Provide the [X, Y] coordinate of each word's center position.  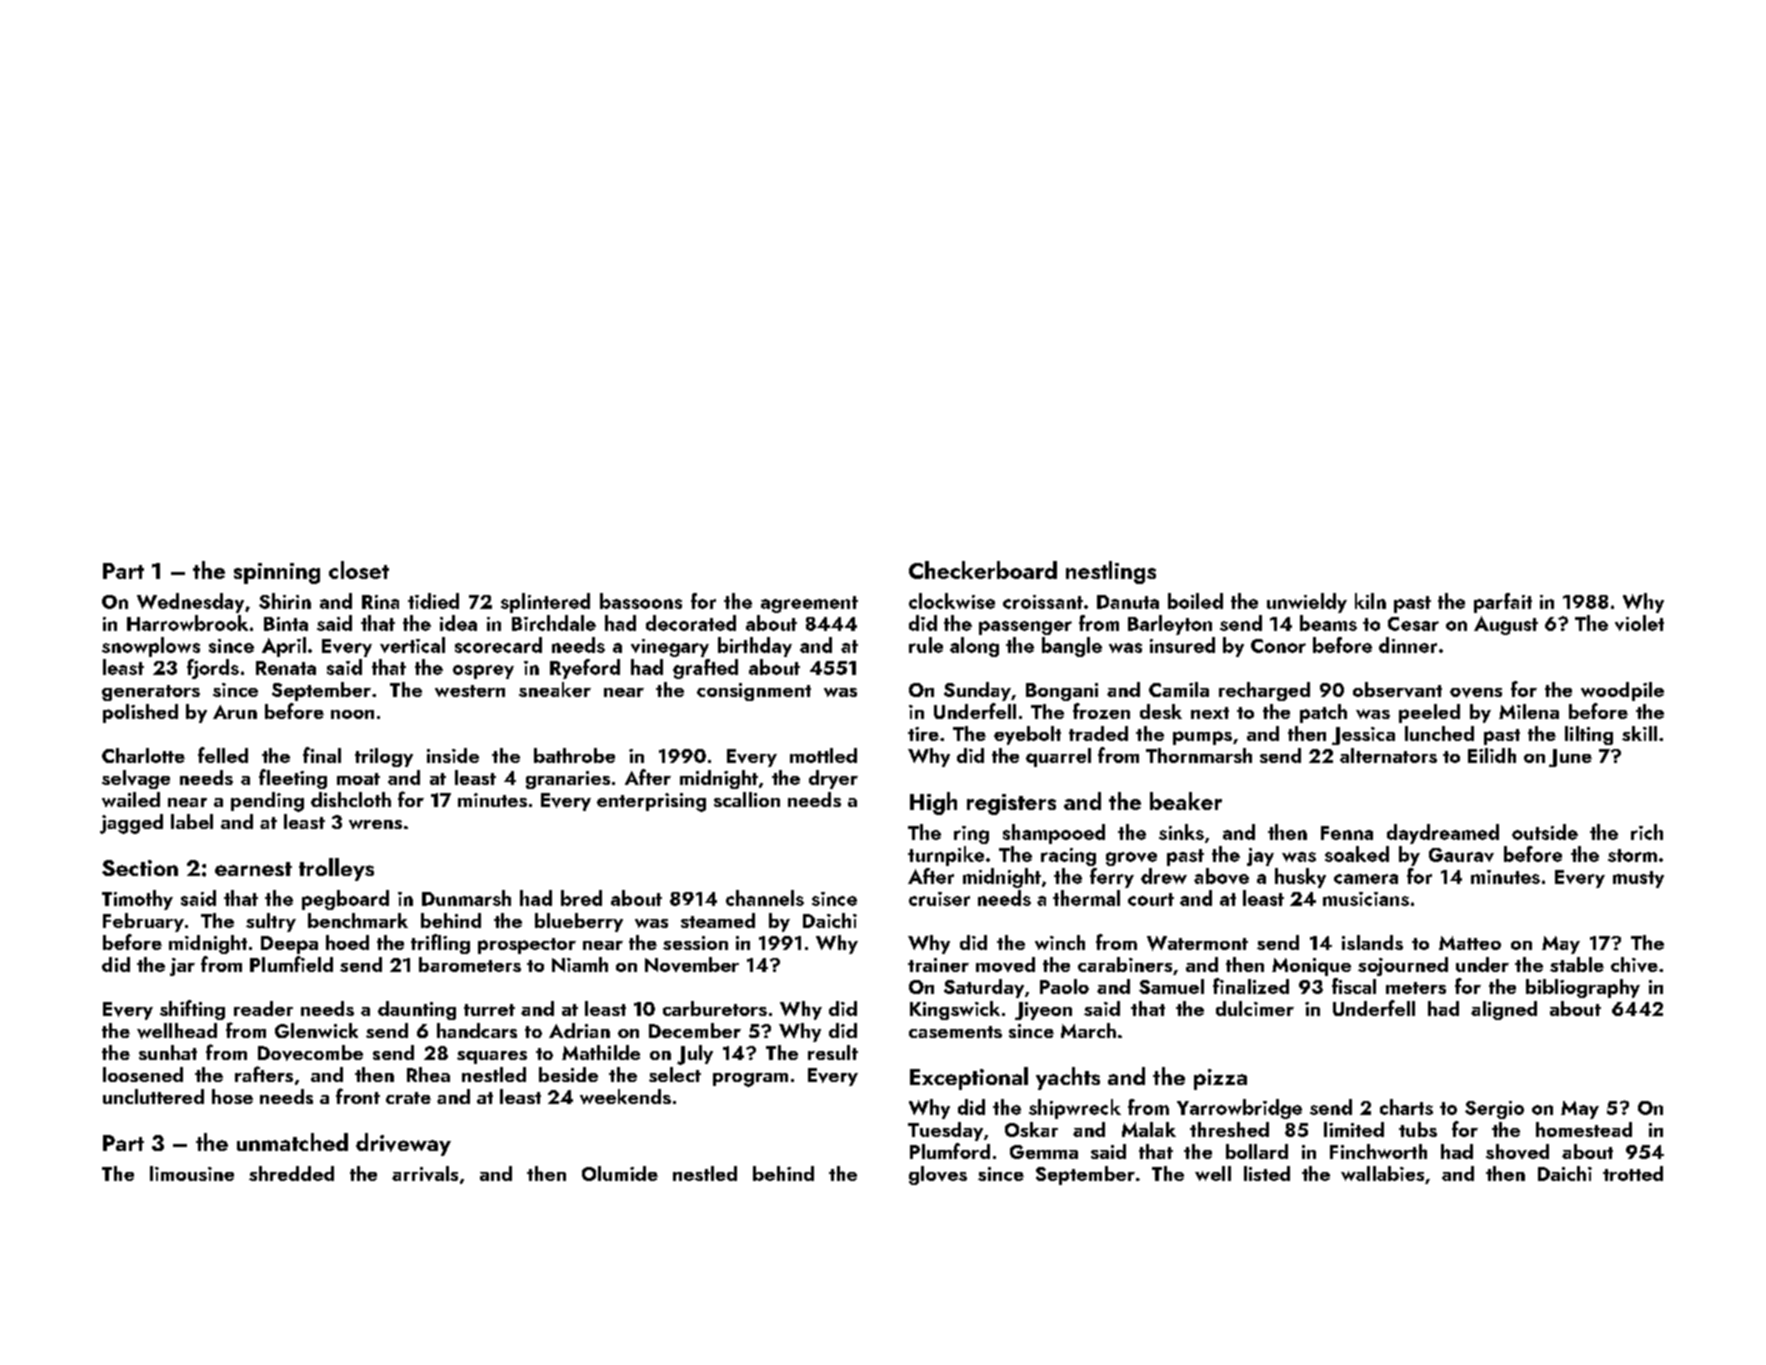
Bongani [1062, 692]
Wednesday [190, 603]
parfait [1503, 603]
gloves [938, 1175]
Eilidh [1492, 755]
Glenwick [316, 1030]
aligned [1504, 1010]
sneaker [555, 689]
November [692, 964]
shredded [291, 1173]
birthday [755, 647]
